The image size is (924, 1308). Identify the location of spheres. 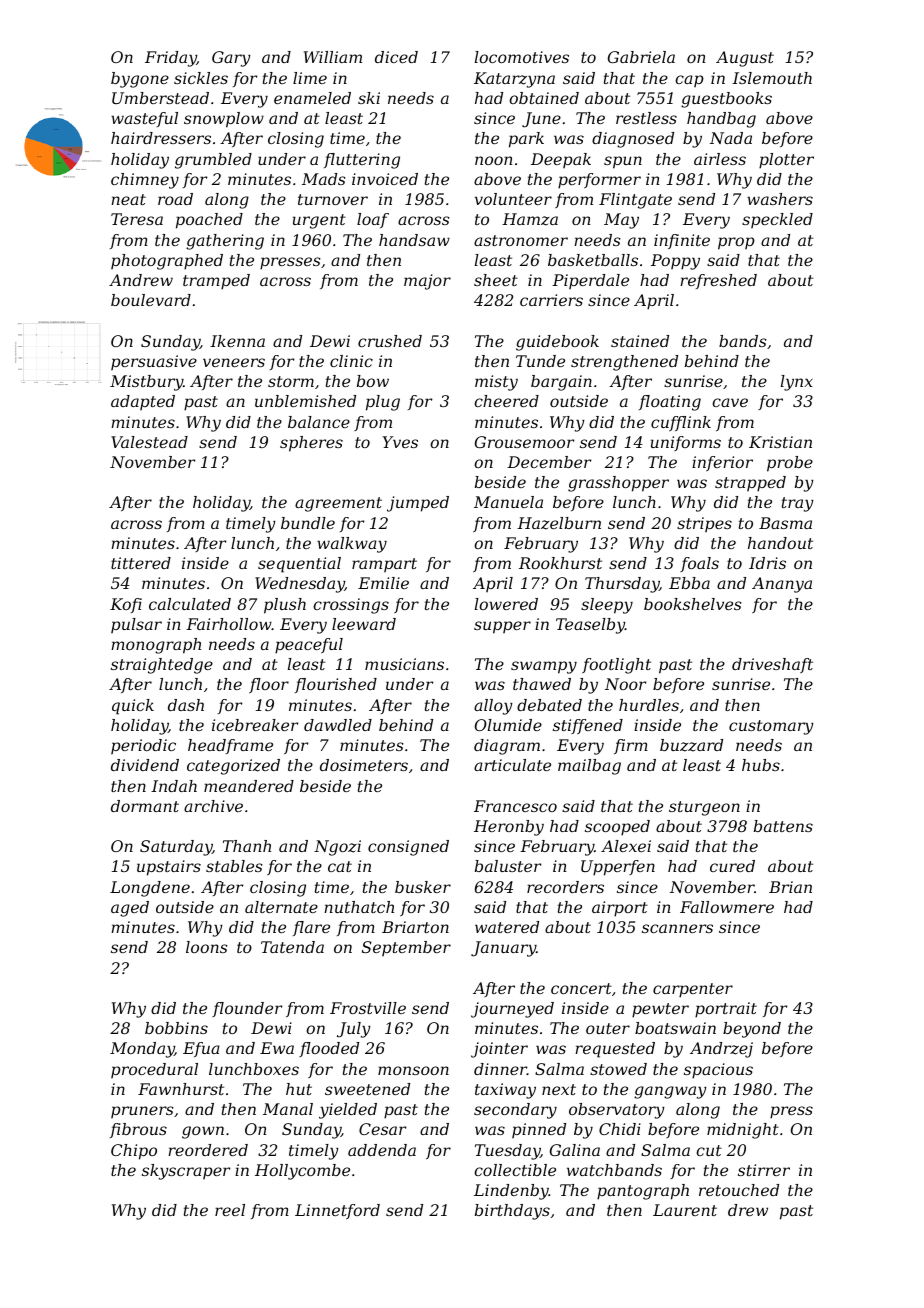
(311, 444).
